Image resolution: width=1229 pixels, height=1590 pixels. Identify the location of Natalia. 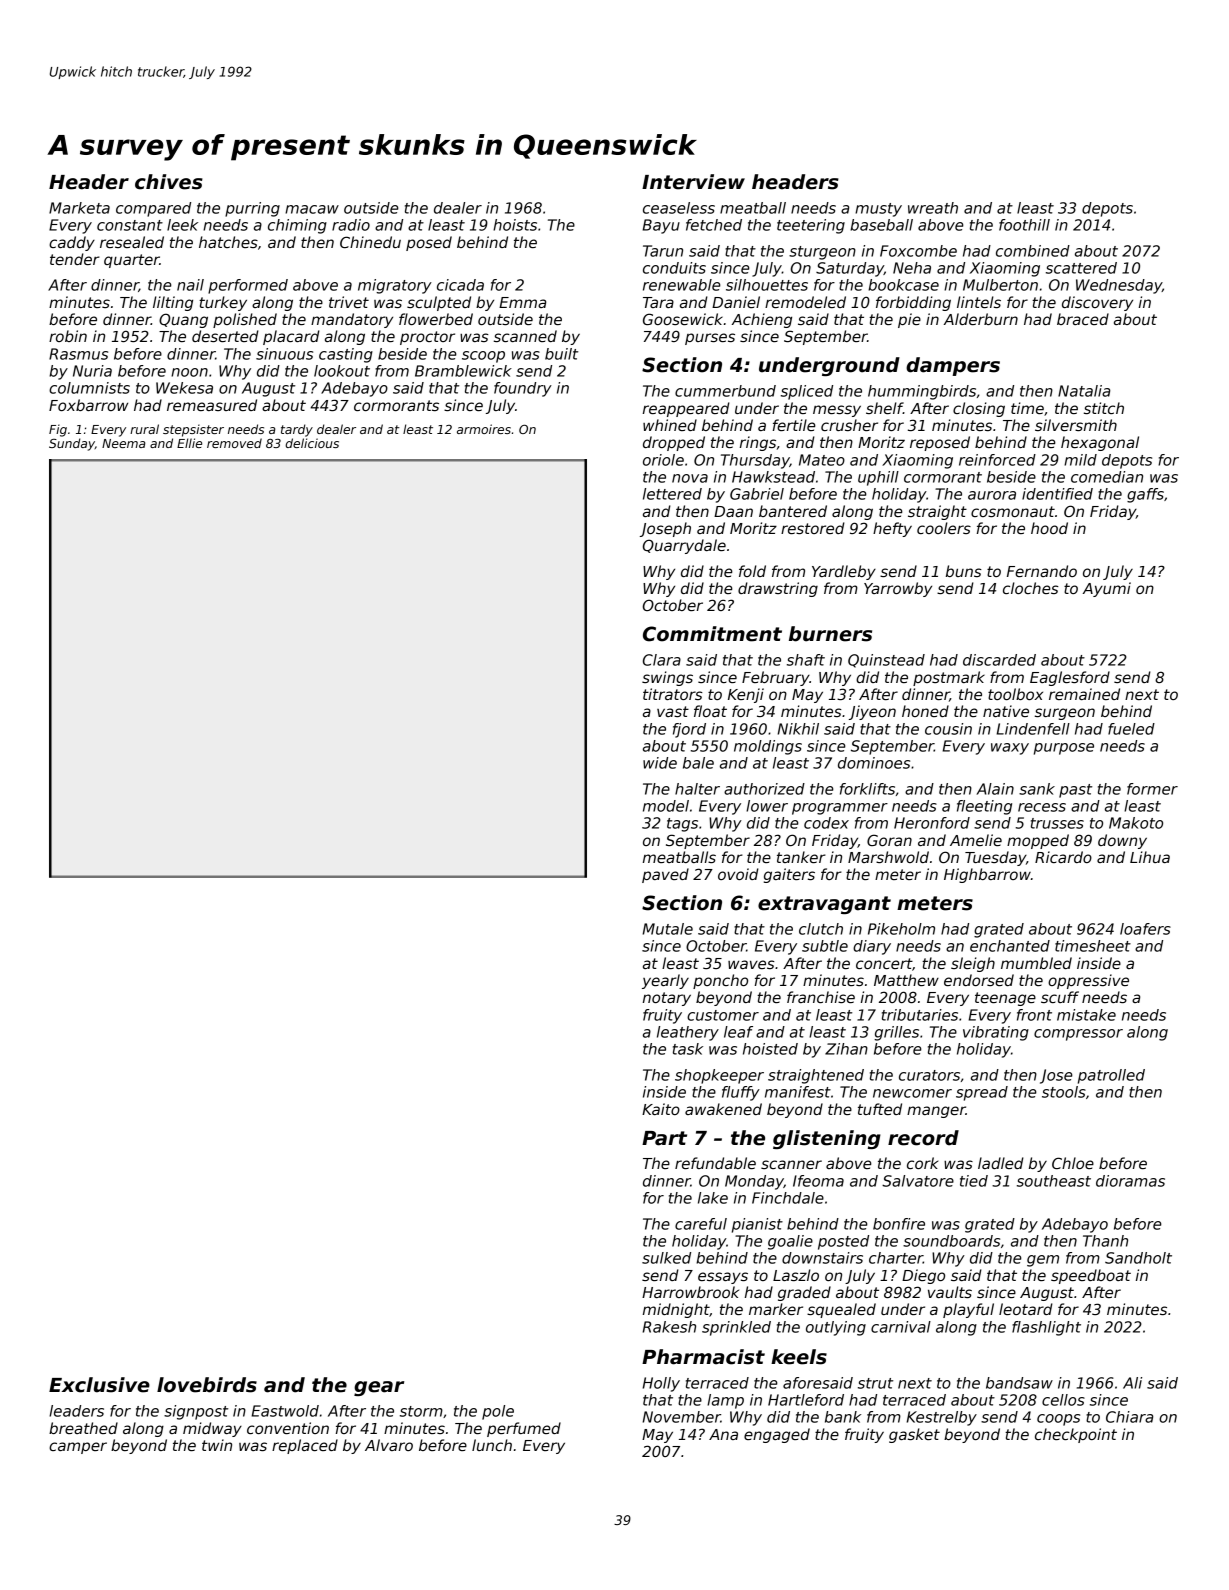
(1084, 391).
